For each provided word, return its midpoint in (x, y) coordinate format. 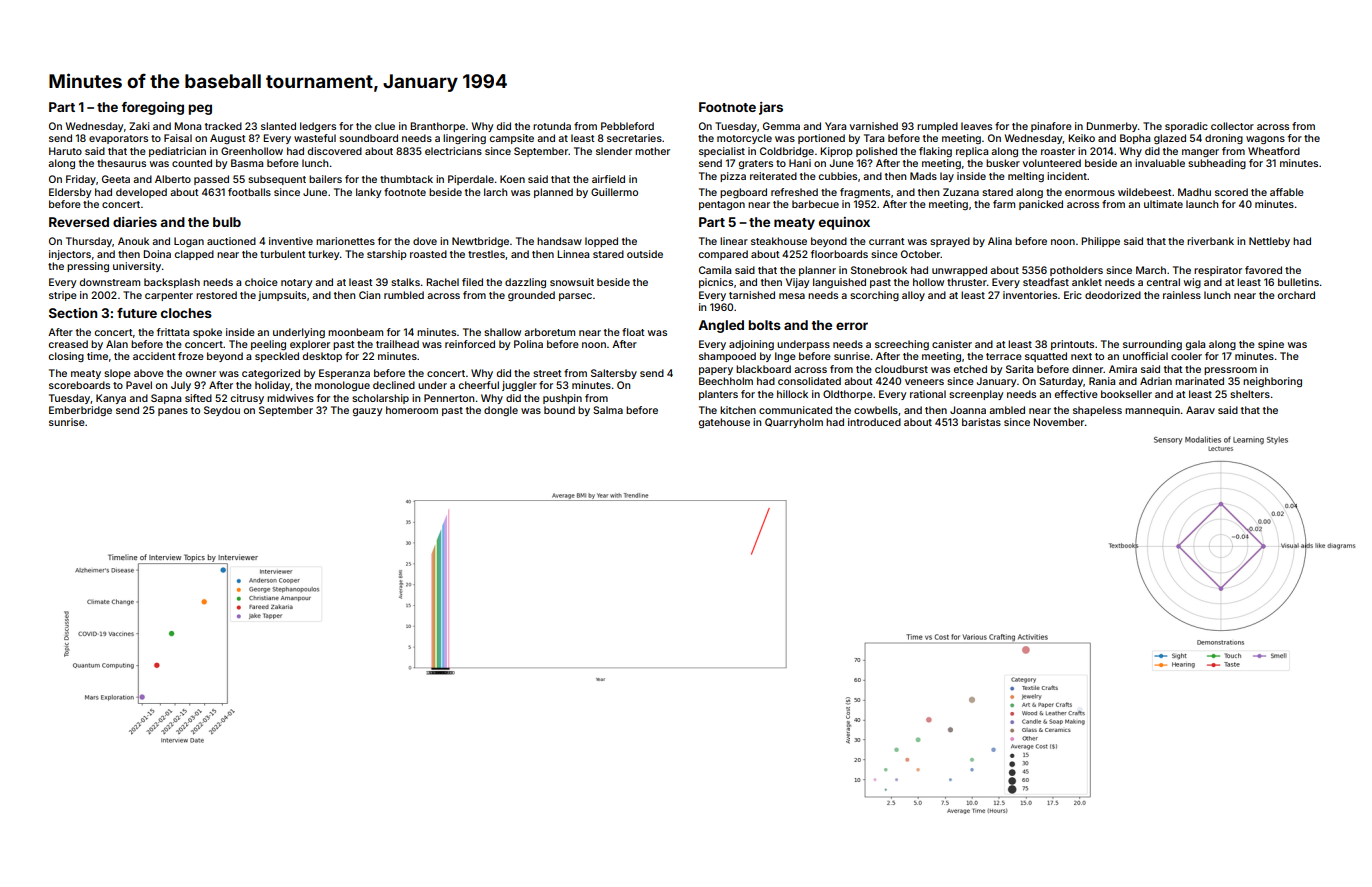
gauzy (367, 412)
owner (201, 374)
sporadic (1186, 127)
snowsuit (572, 282)
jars (771, 108)
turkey (323, 255)
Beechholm (726, 381)
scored (1231, 192)
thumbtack (406, 179)
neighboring (1272, 382)
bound (559, 410)
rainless (1182, 295)
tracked (223, 126)
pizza (733, 177)
